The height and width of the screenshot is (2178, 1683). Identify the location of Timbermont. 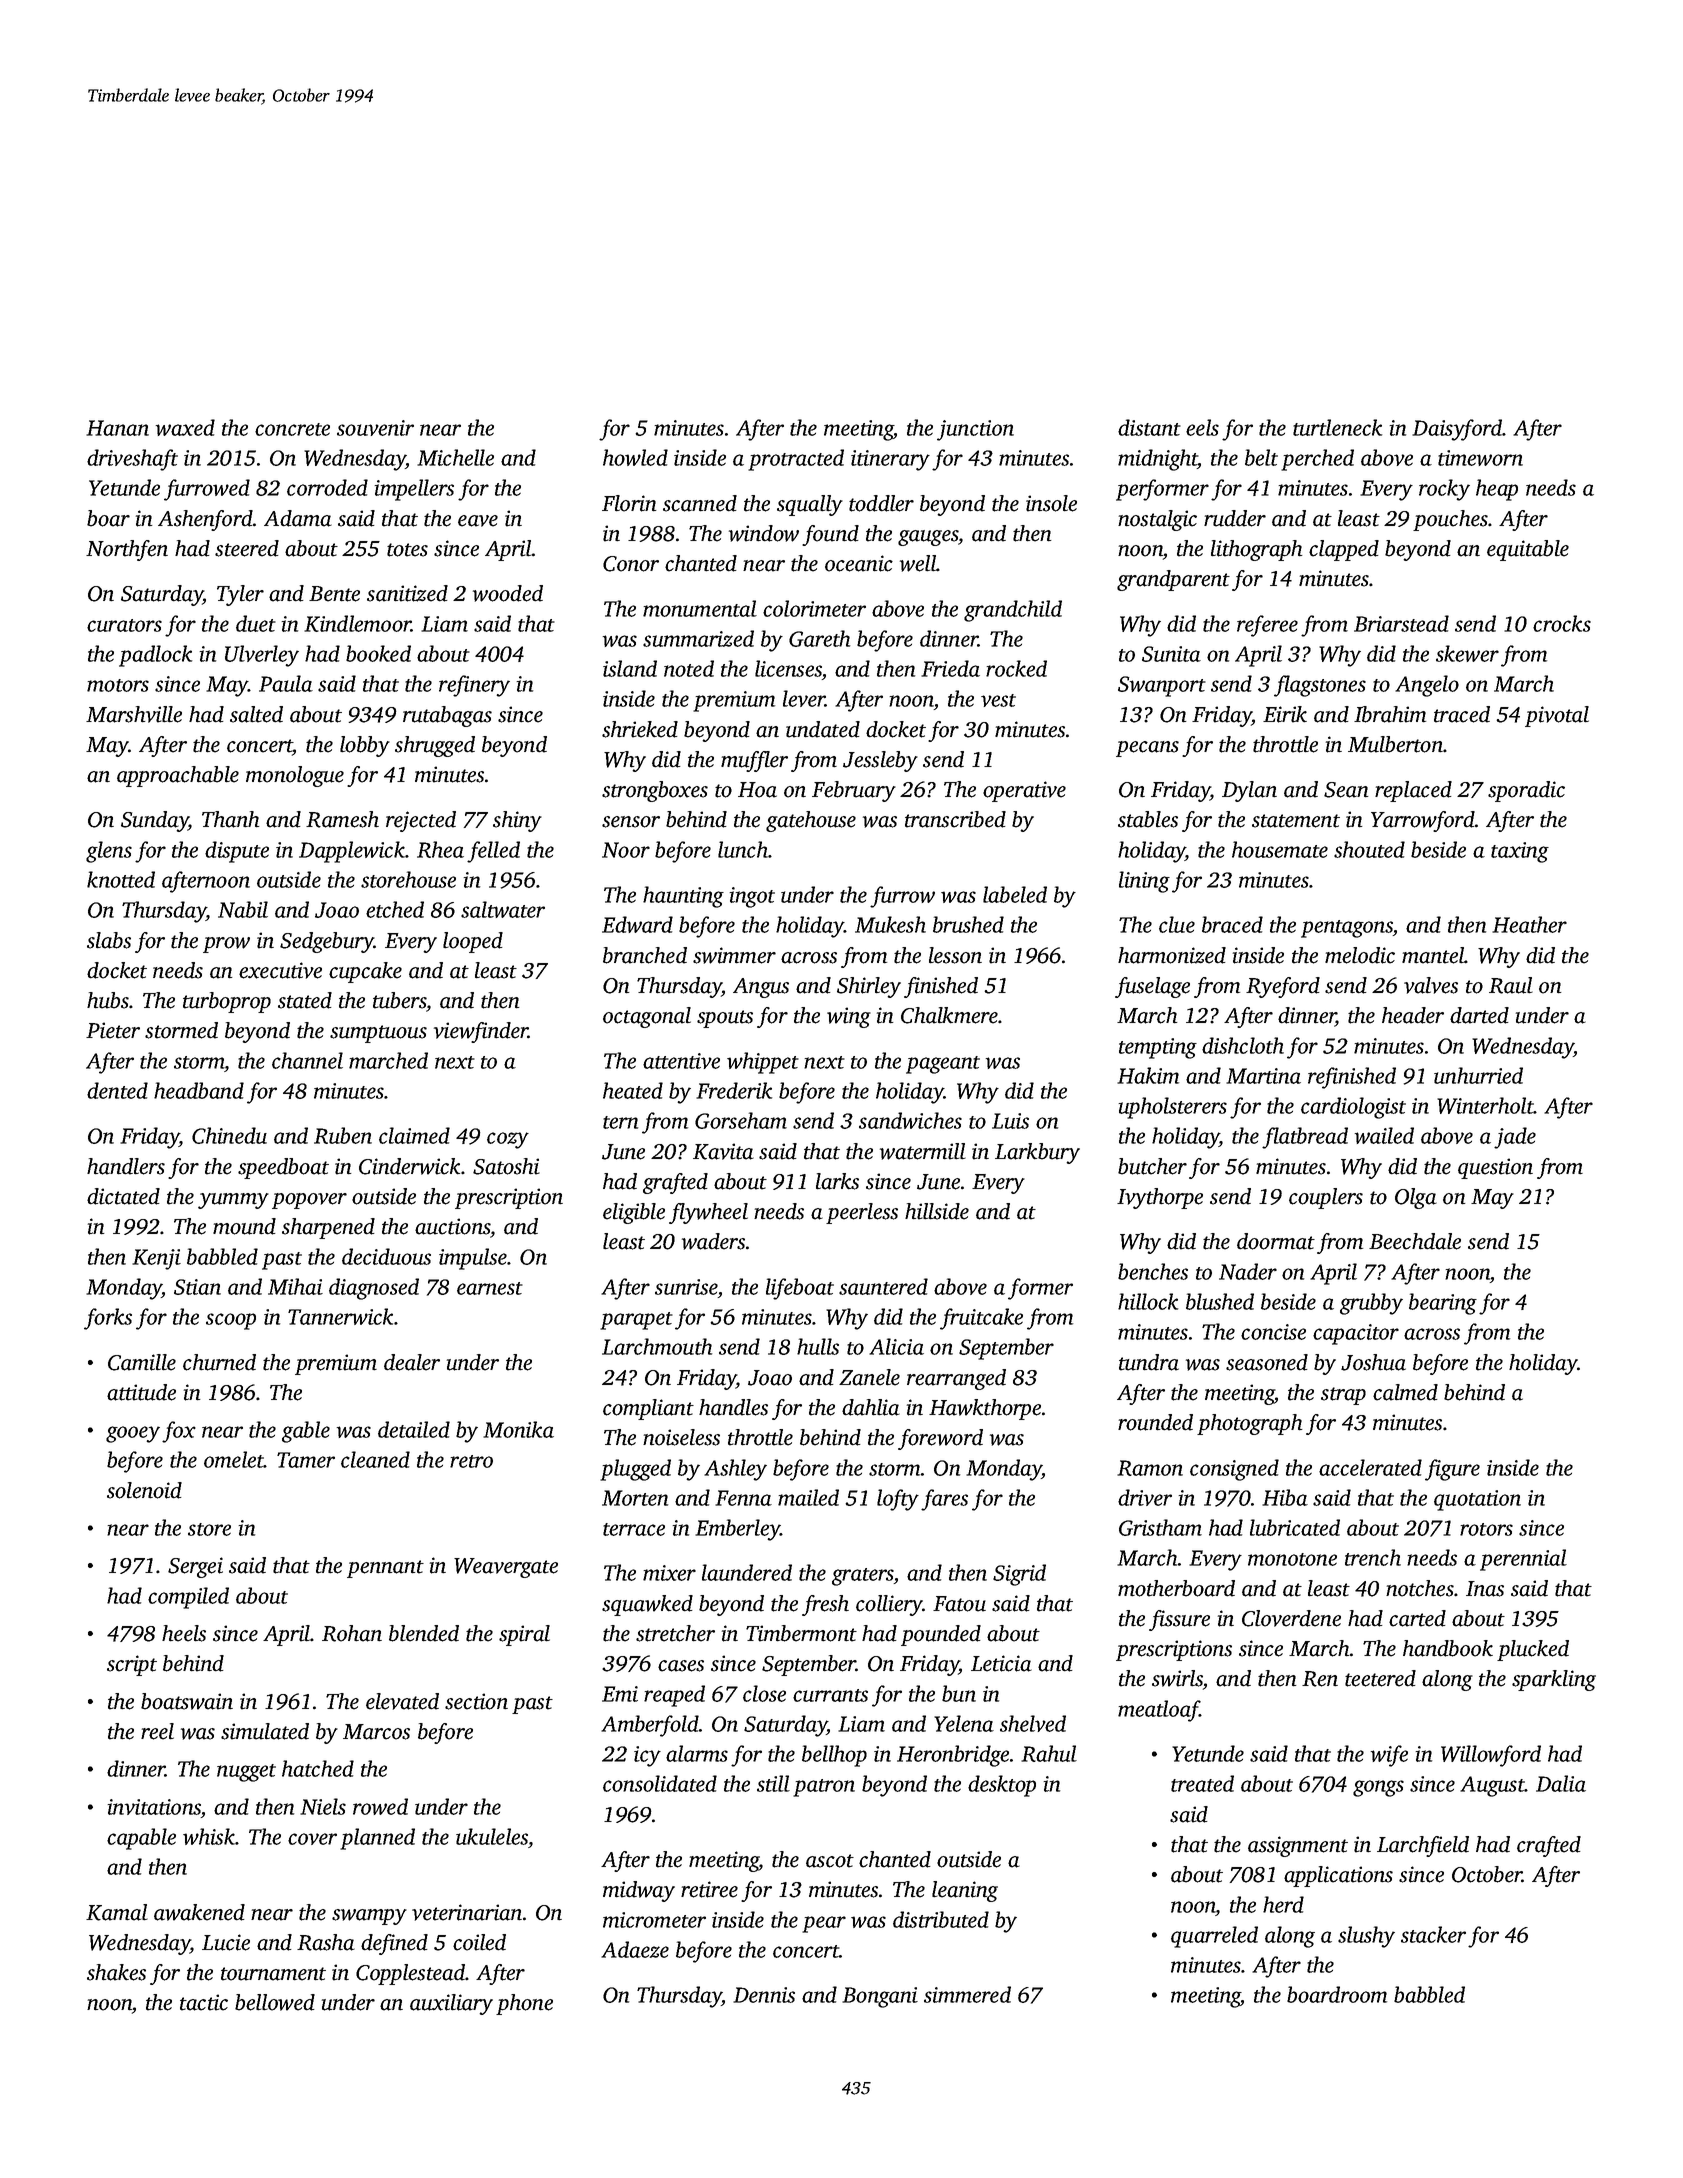
(801, 1633).
